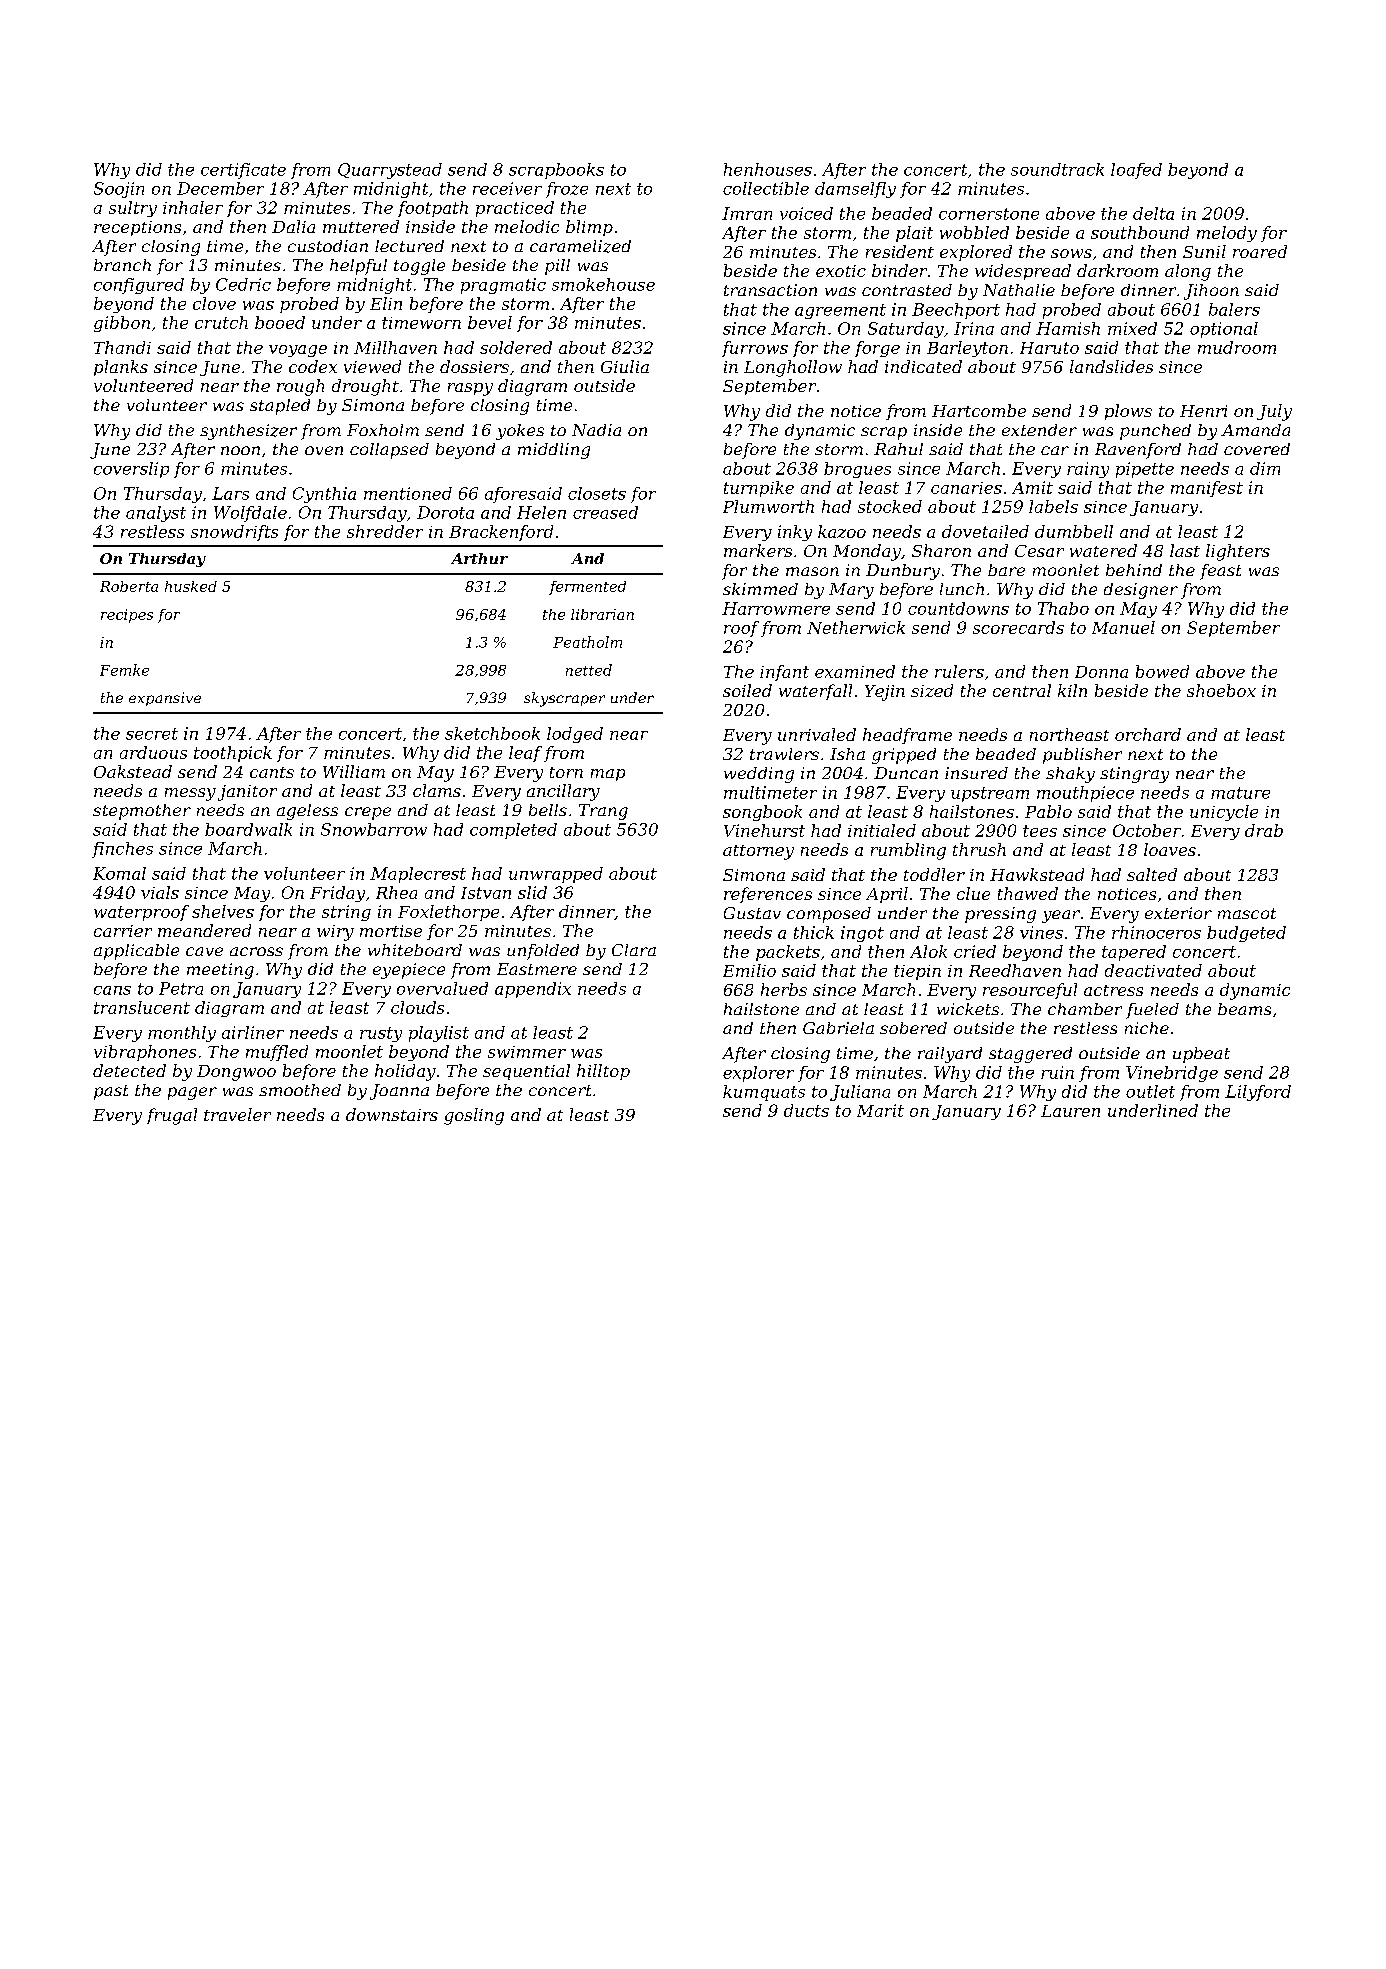 The image size is (1386, 1969). Describe the element at coordinates (1136, 171) in the screenshot. I see `loafed` at that location.
